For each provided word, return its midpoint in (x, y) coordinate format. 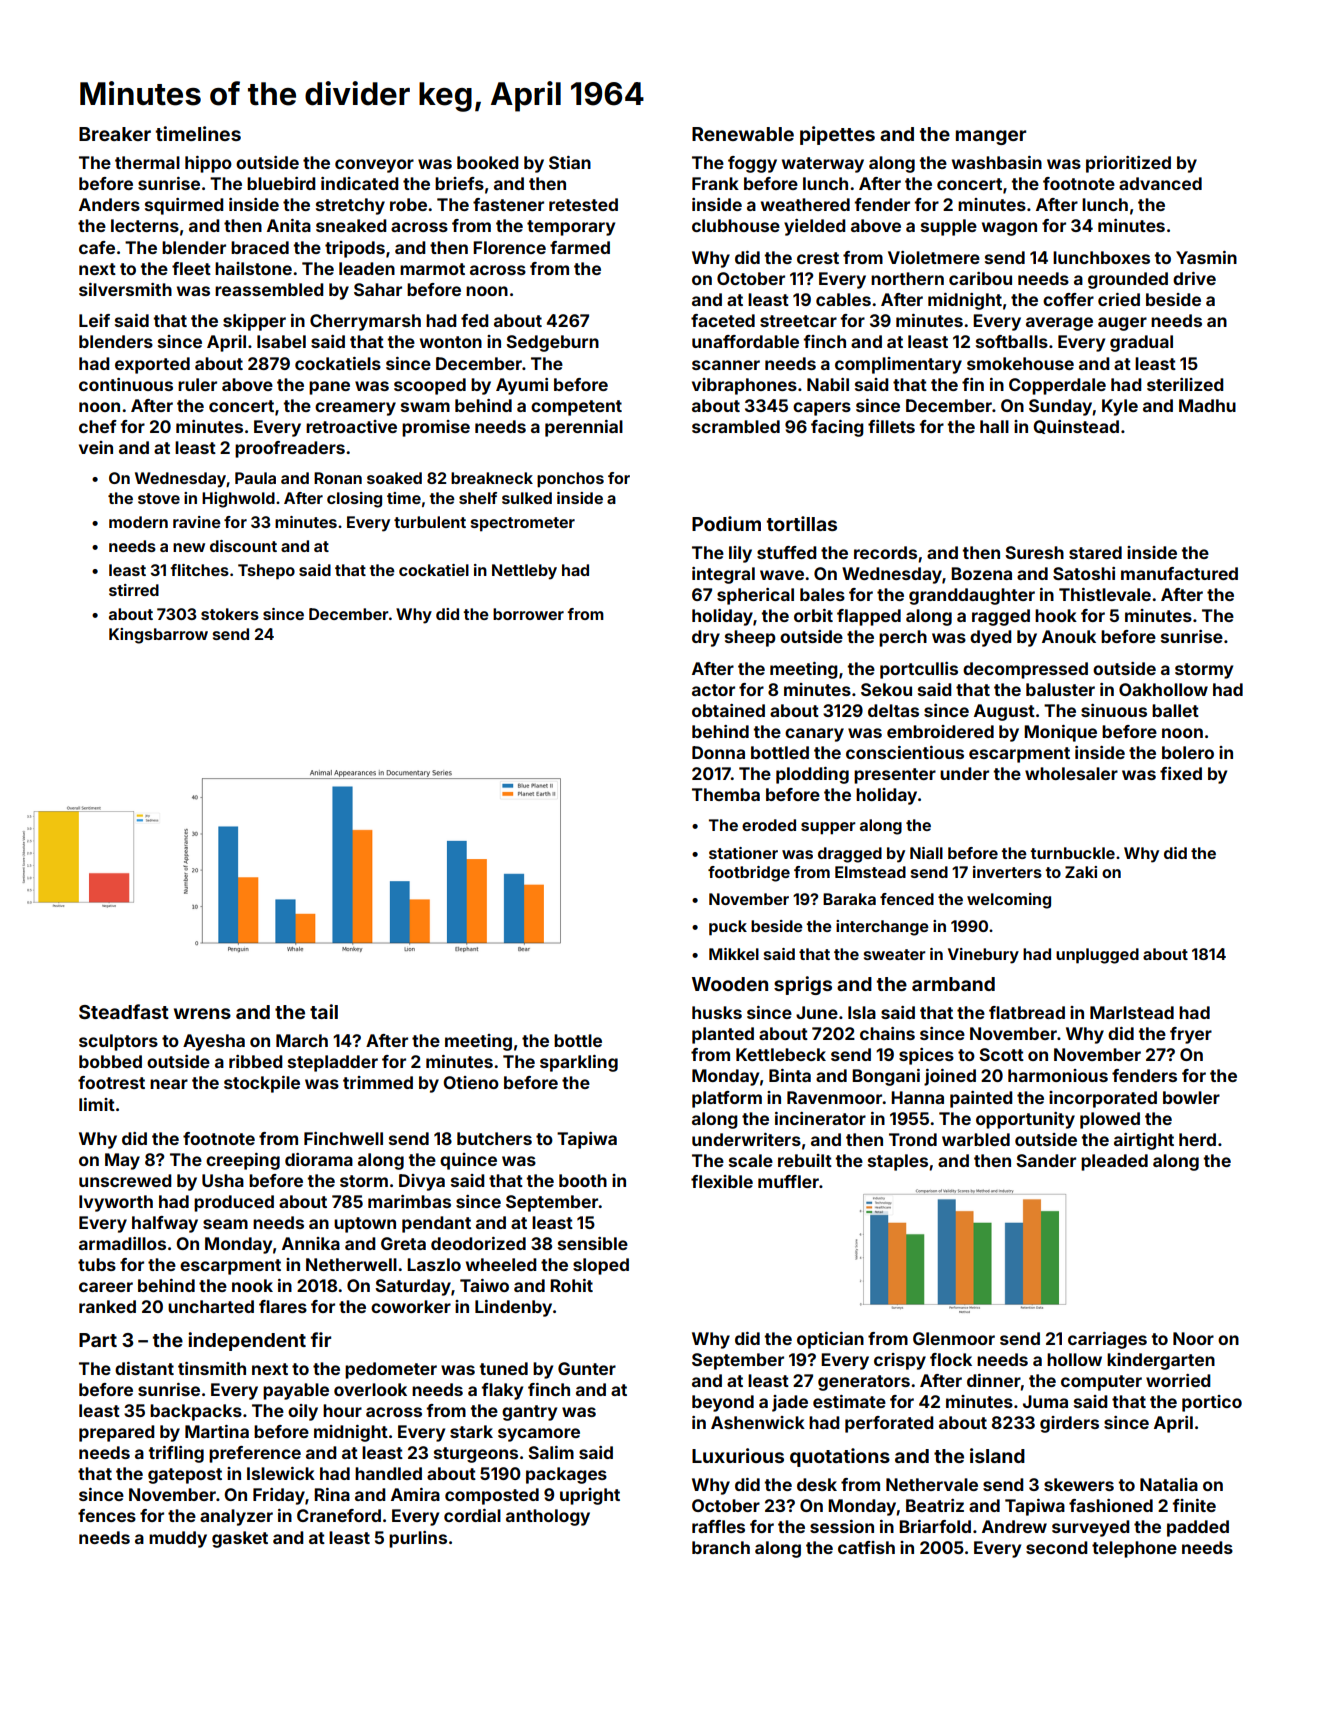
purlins (418, 1539)
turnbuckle (1072, 853)
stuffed (787, 552)
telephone (1134, 1549)
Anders (109, 204)
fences (107, 1515)
